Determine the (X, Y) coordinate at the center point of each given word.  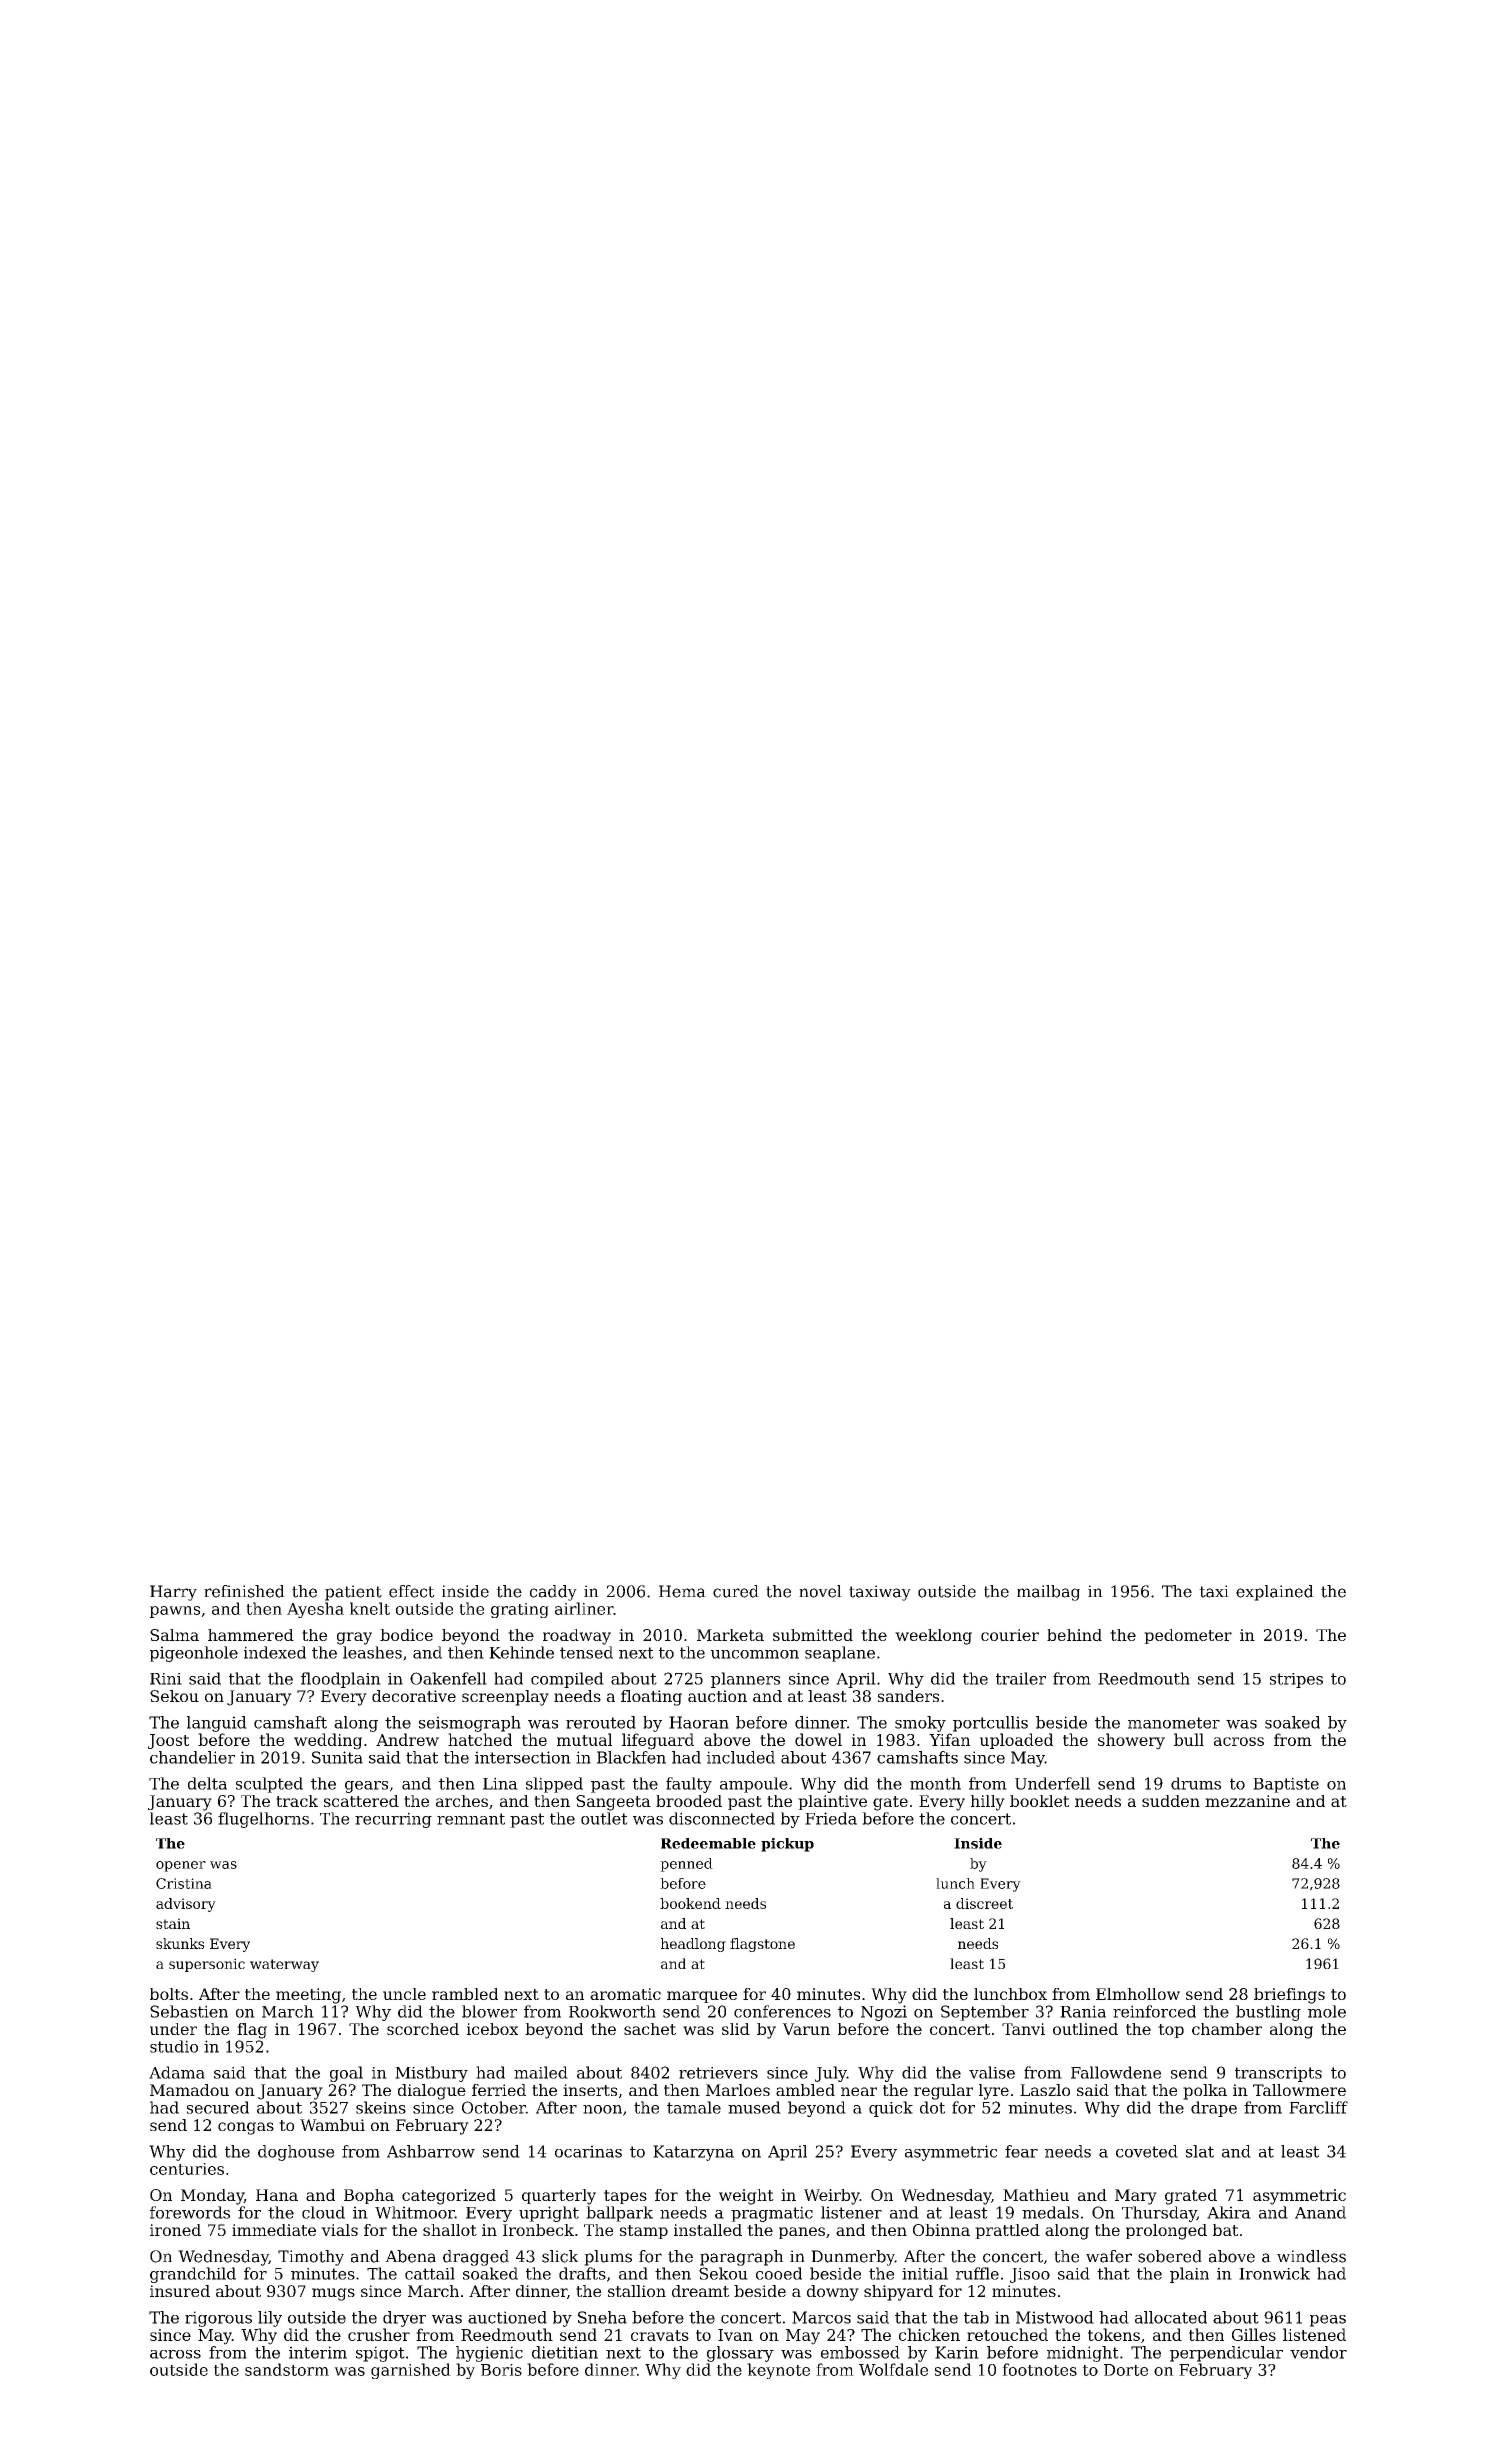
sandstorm (287, 2369)
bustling (1268, 2013)
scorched (423, 2029)
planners (745, 1680)
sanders (908, 1696)
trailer (1021, 1678)
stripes (1296, 1680)
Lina (500, 1783)
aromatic (625, 1994)
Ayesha (315, 1610)
